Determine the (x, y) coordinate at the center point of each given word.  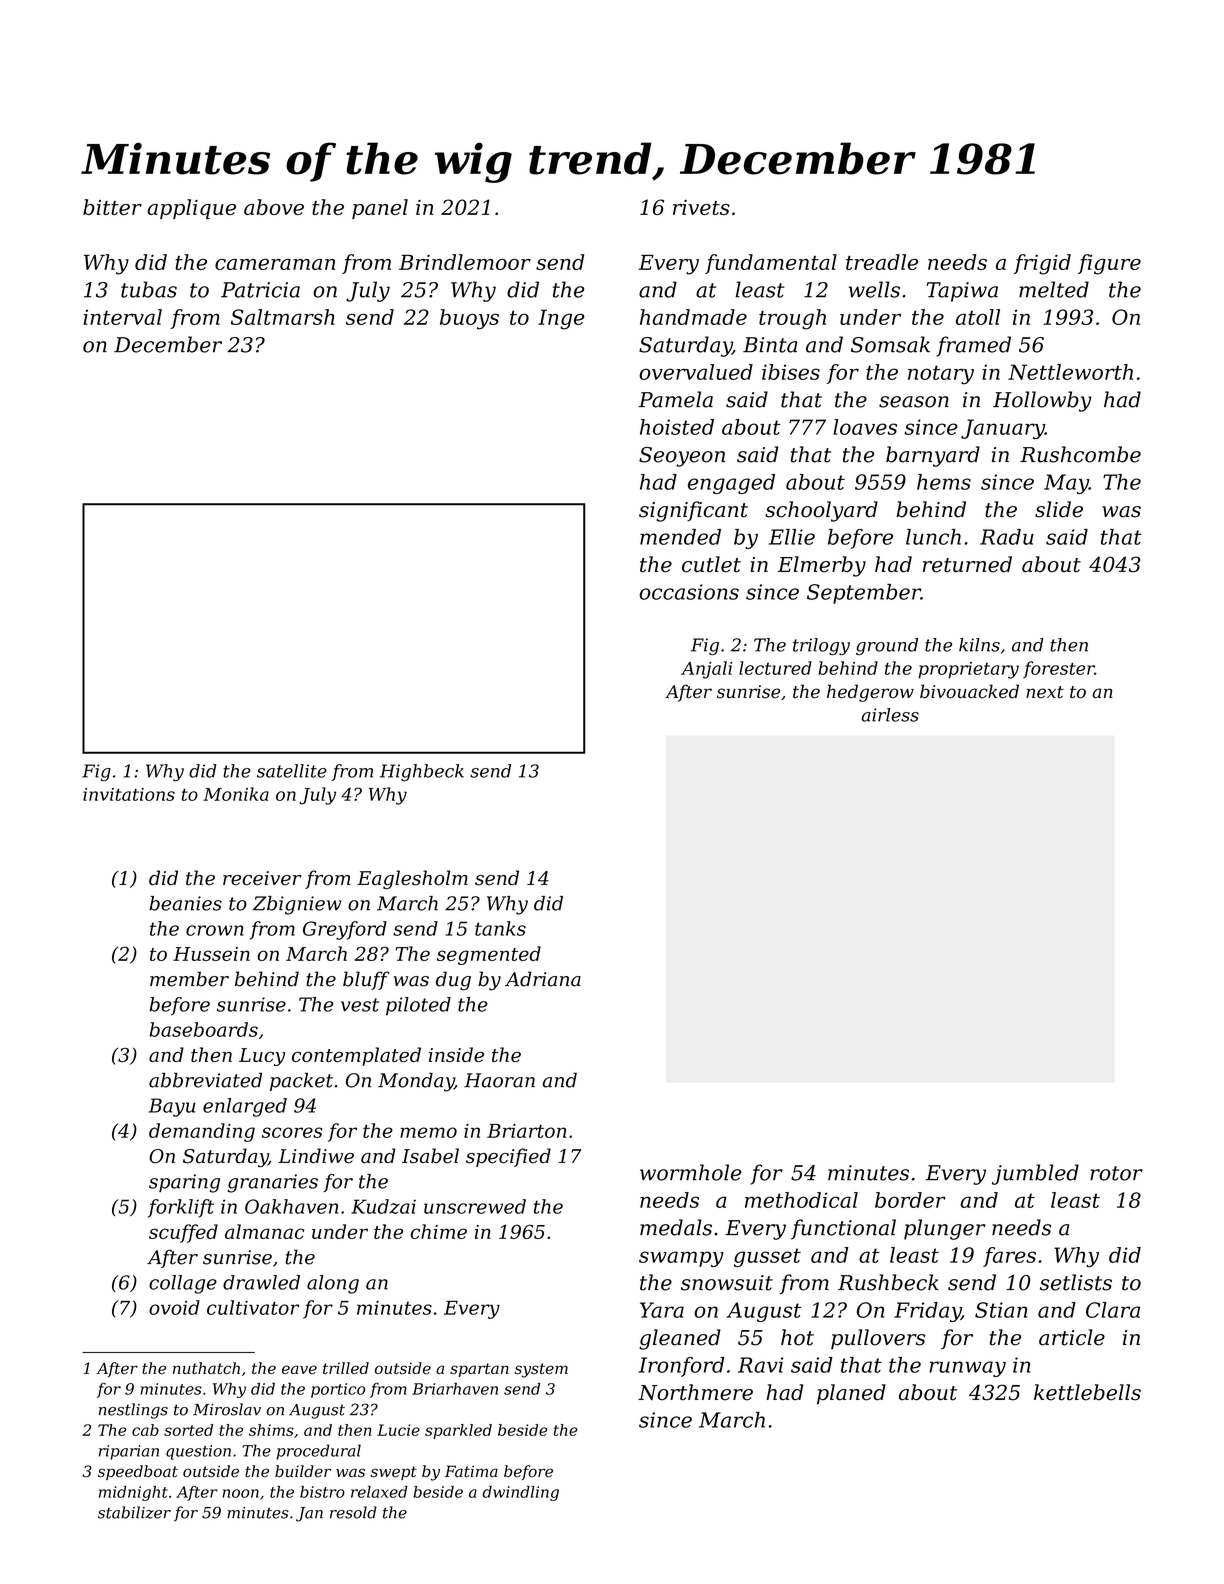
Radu (1007, 537)
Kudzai (383, 1206)
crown (215, 930)
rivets (701, 207)
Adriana (543, 979)
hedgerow (870, 693)
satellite (292, 771)
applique (191, 209)
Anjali (706, 670)
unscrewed (475, 1206)
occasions (689, 592)
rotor (1116, 1173)
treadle (882, 262)
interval (122, 317)
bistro (322, 1492)
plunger (944, 1229)
